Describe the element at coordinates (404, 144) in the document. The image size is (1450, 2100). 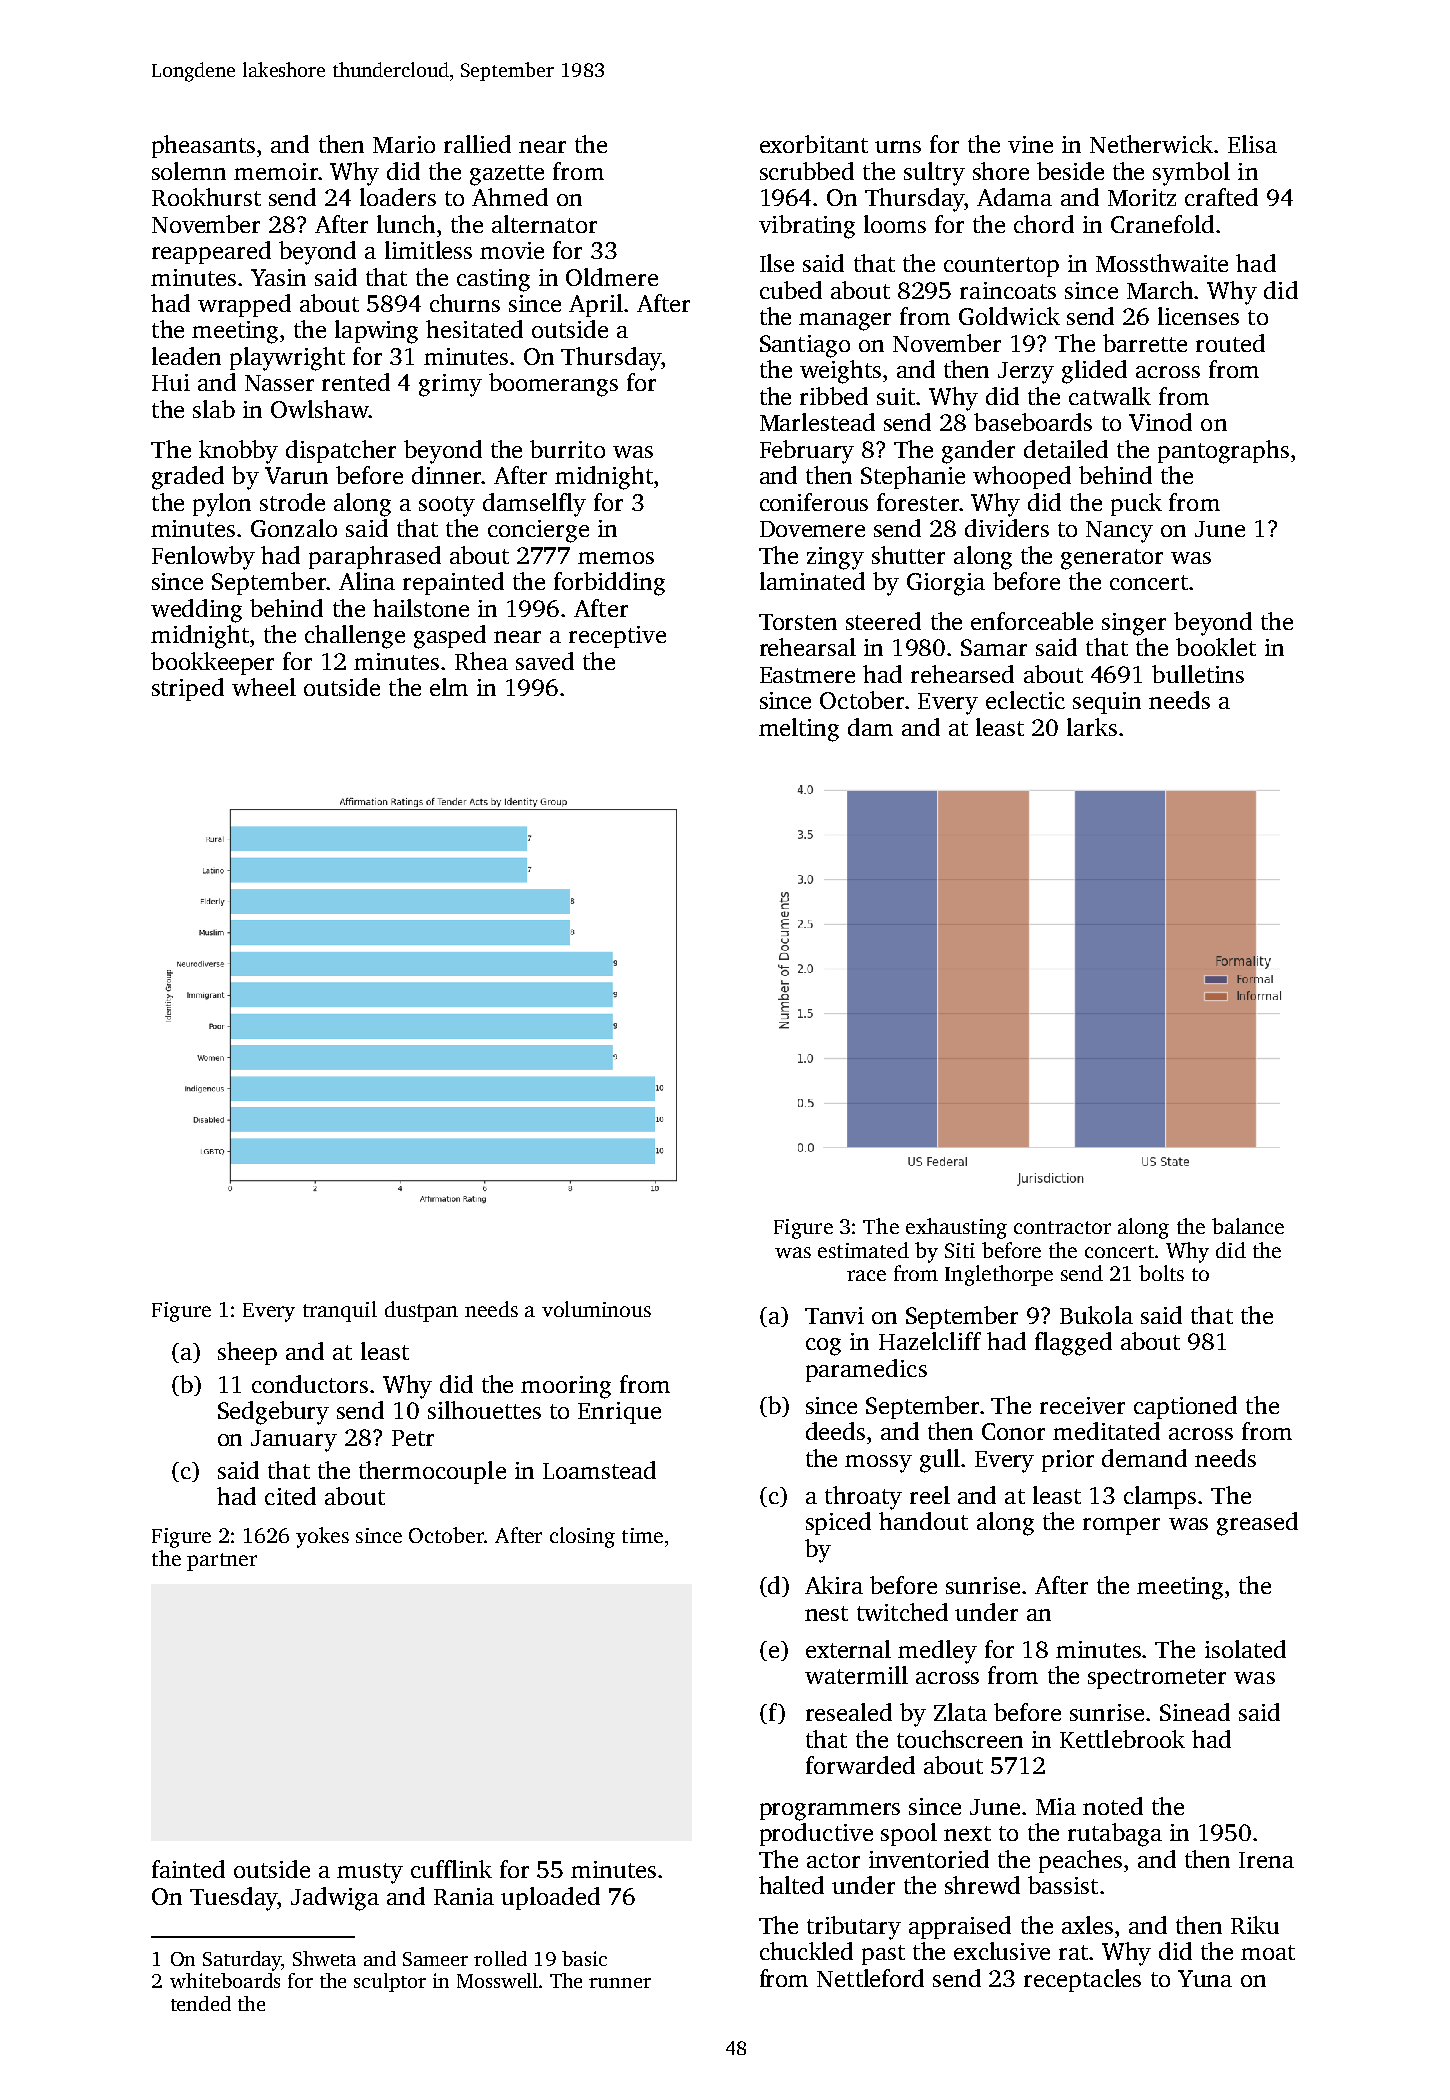
I see `Mario` at that location.
